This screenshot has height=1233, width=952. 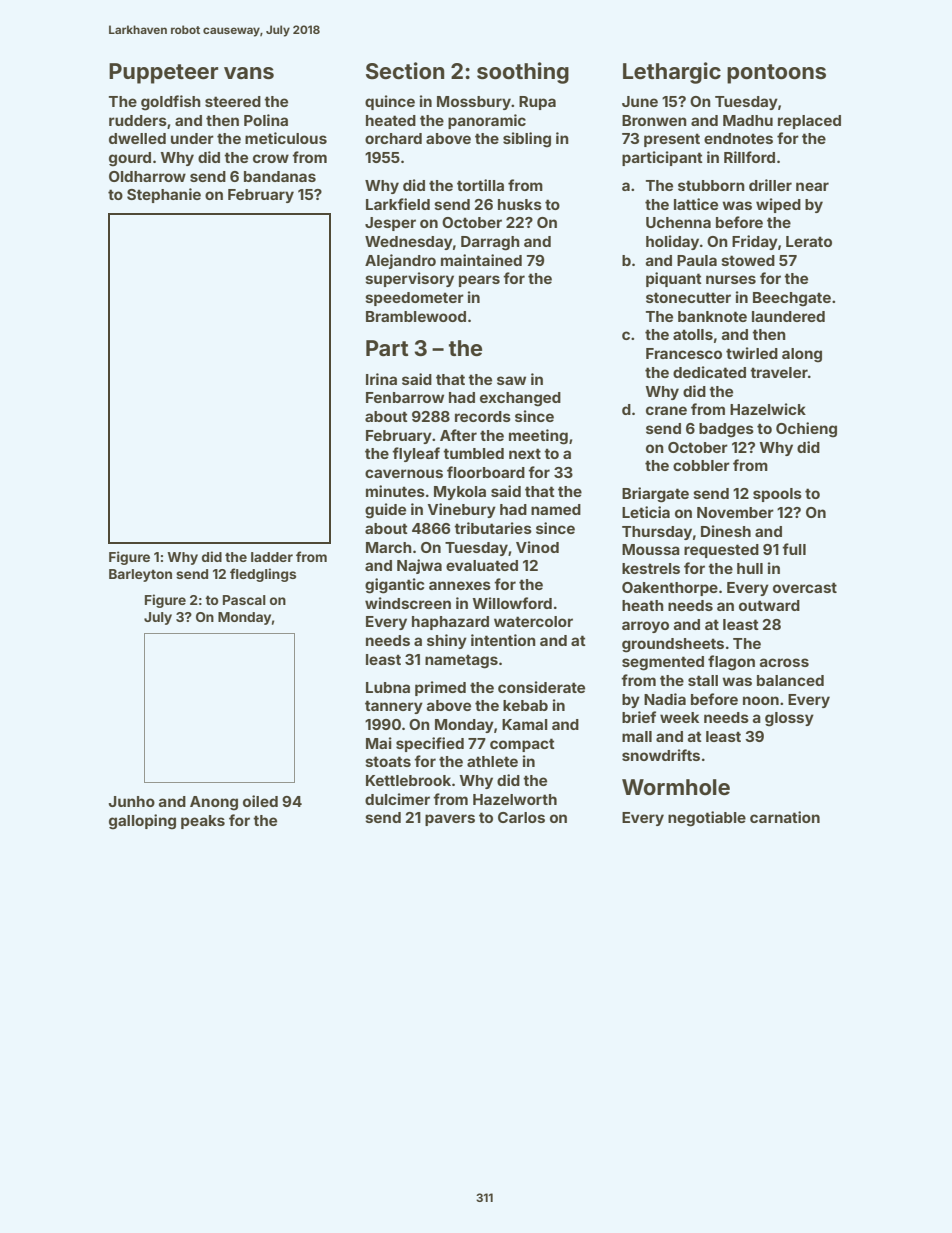 What do you see at coordinates (393, 138) in the screenshot?
I see `orchard` at bounding box center [393, 138].
